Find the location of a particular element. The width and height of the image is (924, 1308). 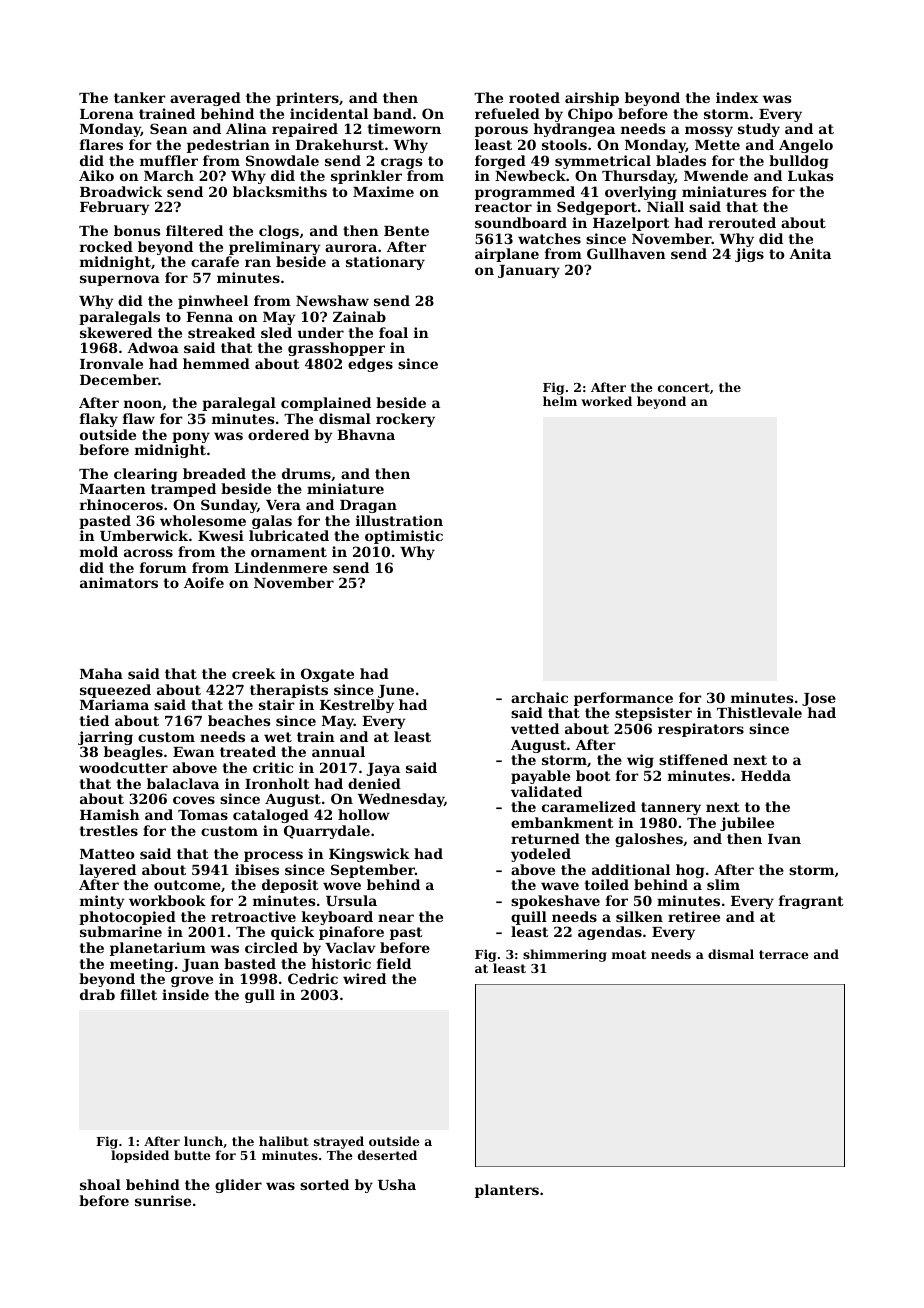

sunrise is located at coordinates (163, 1200).
